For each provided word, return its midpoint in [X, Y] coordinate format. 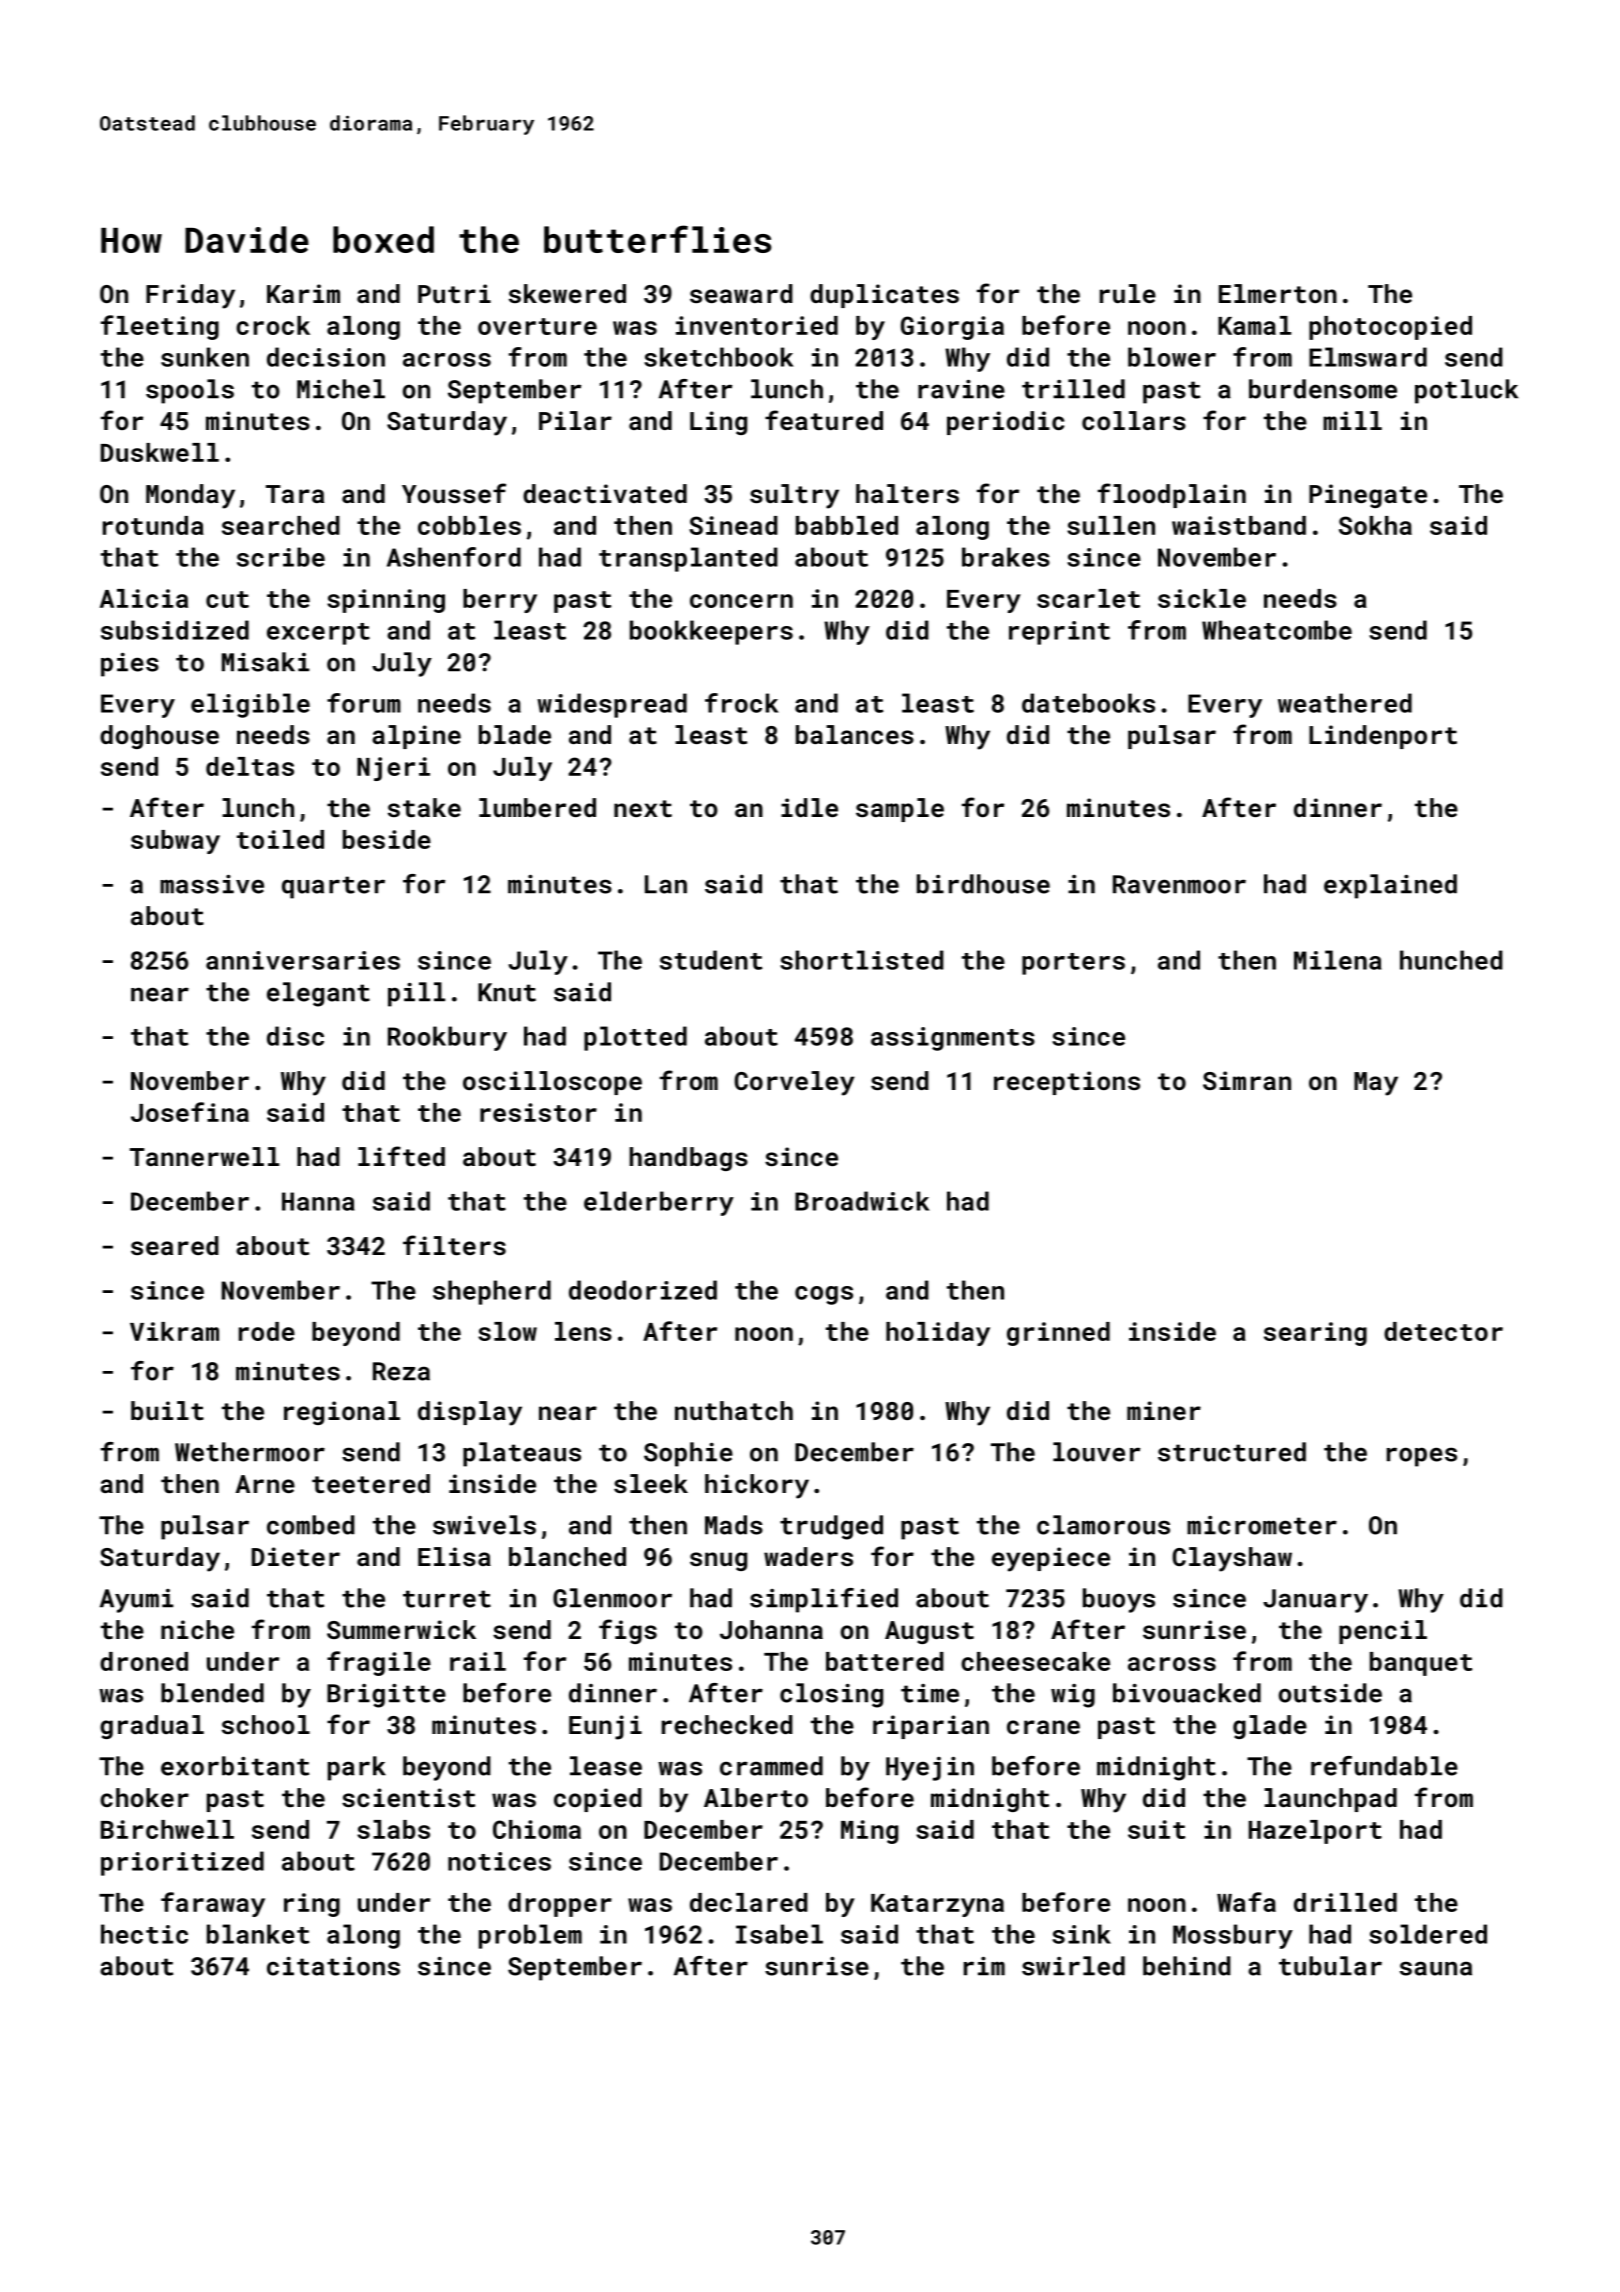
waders [808, 1556]
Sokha [1375, 525]
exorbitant [235, 1766]
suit [1156, 1829]
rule [1128, 293]
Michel [341, 389]
